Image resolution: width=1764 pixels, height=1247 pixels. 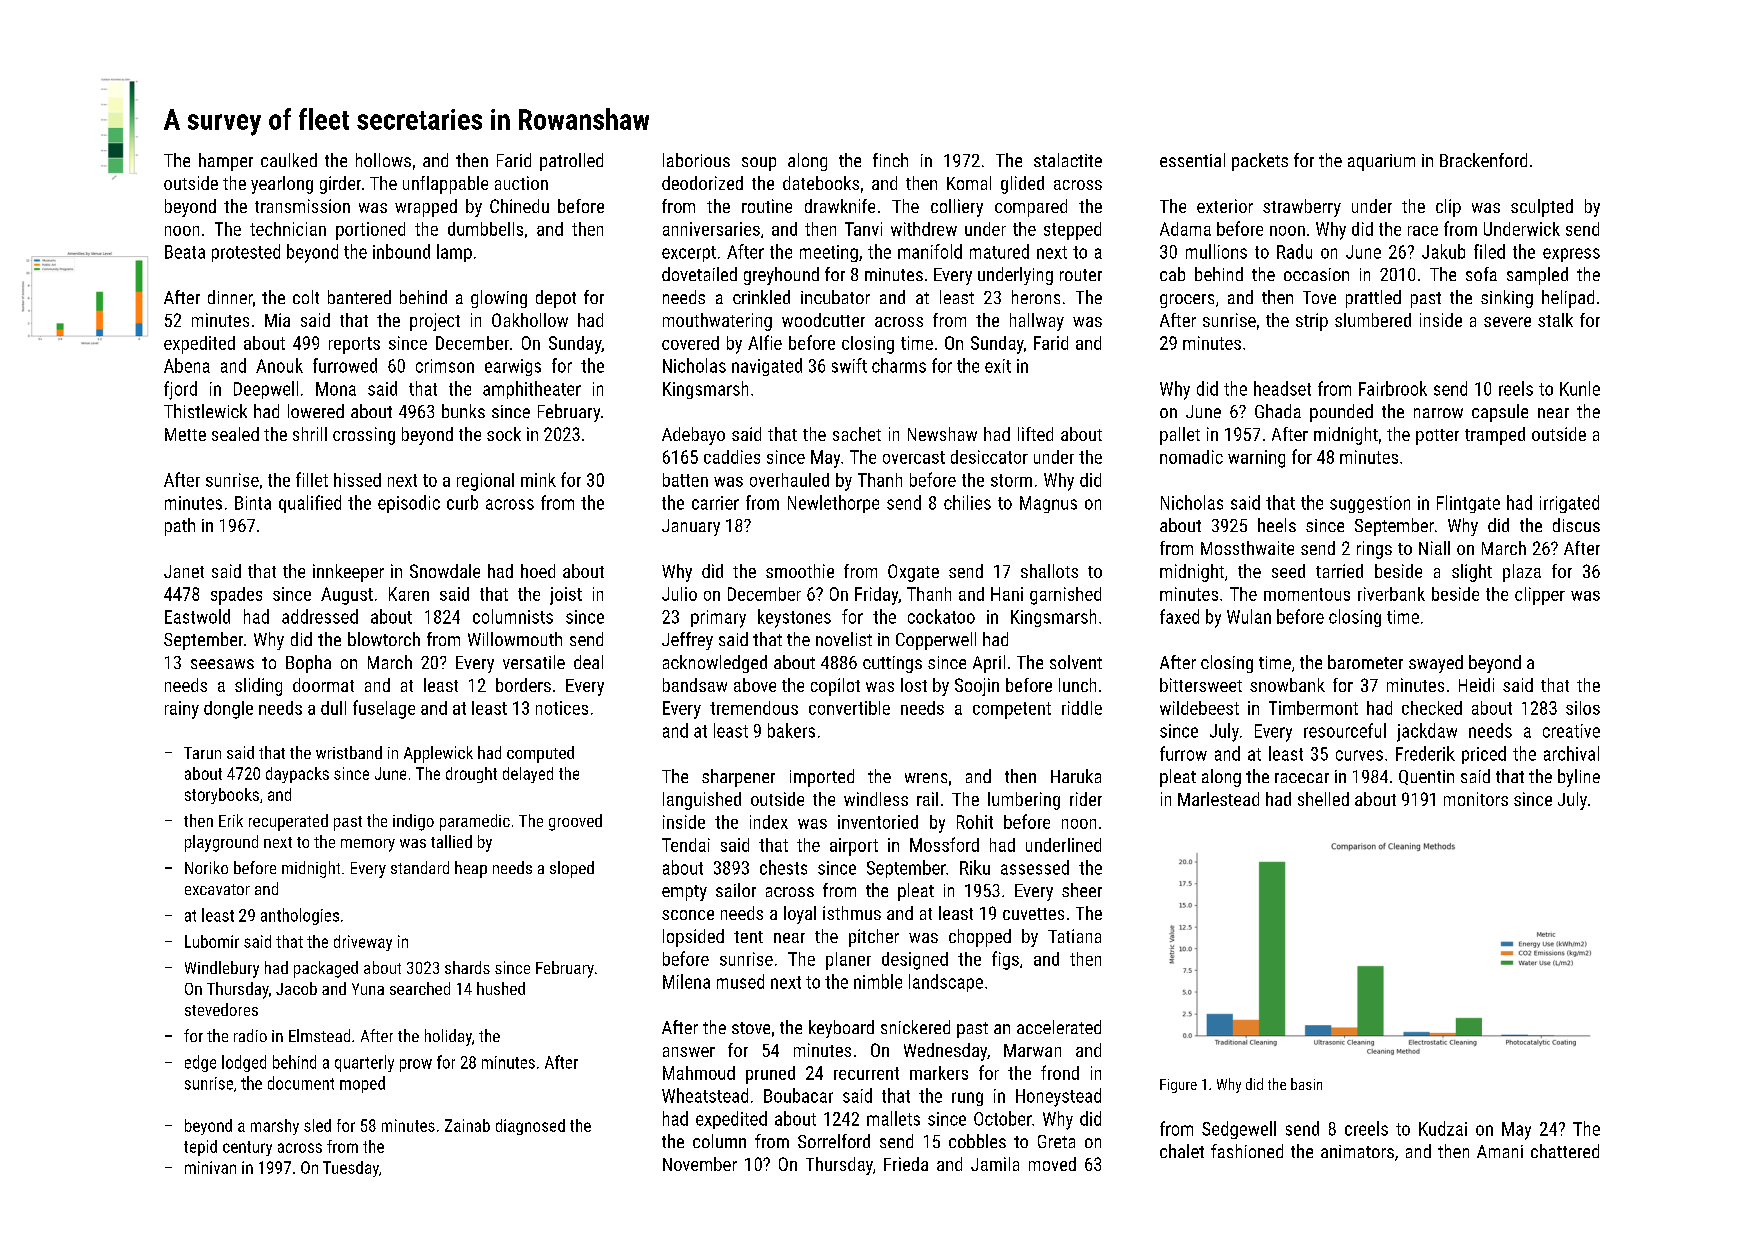 I want to click on packets, so click(x=1260, y=162).
